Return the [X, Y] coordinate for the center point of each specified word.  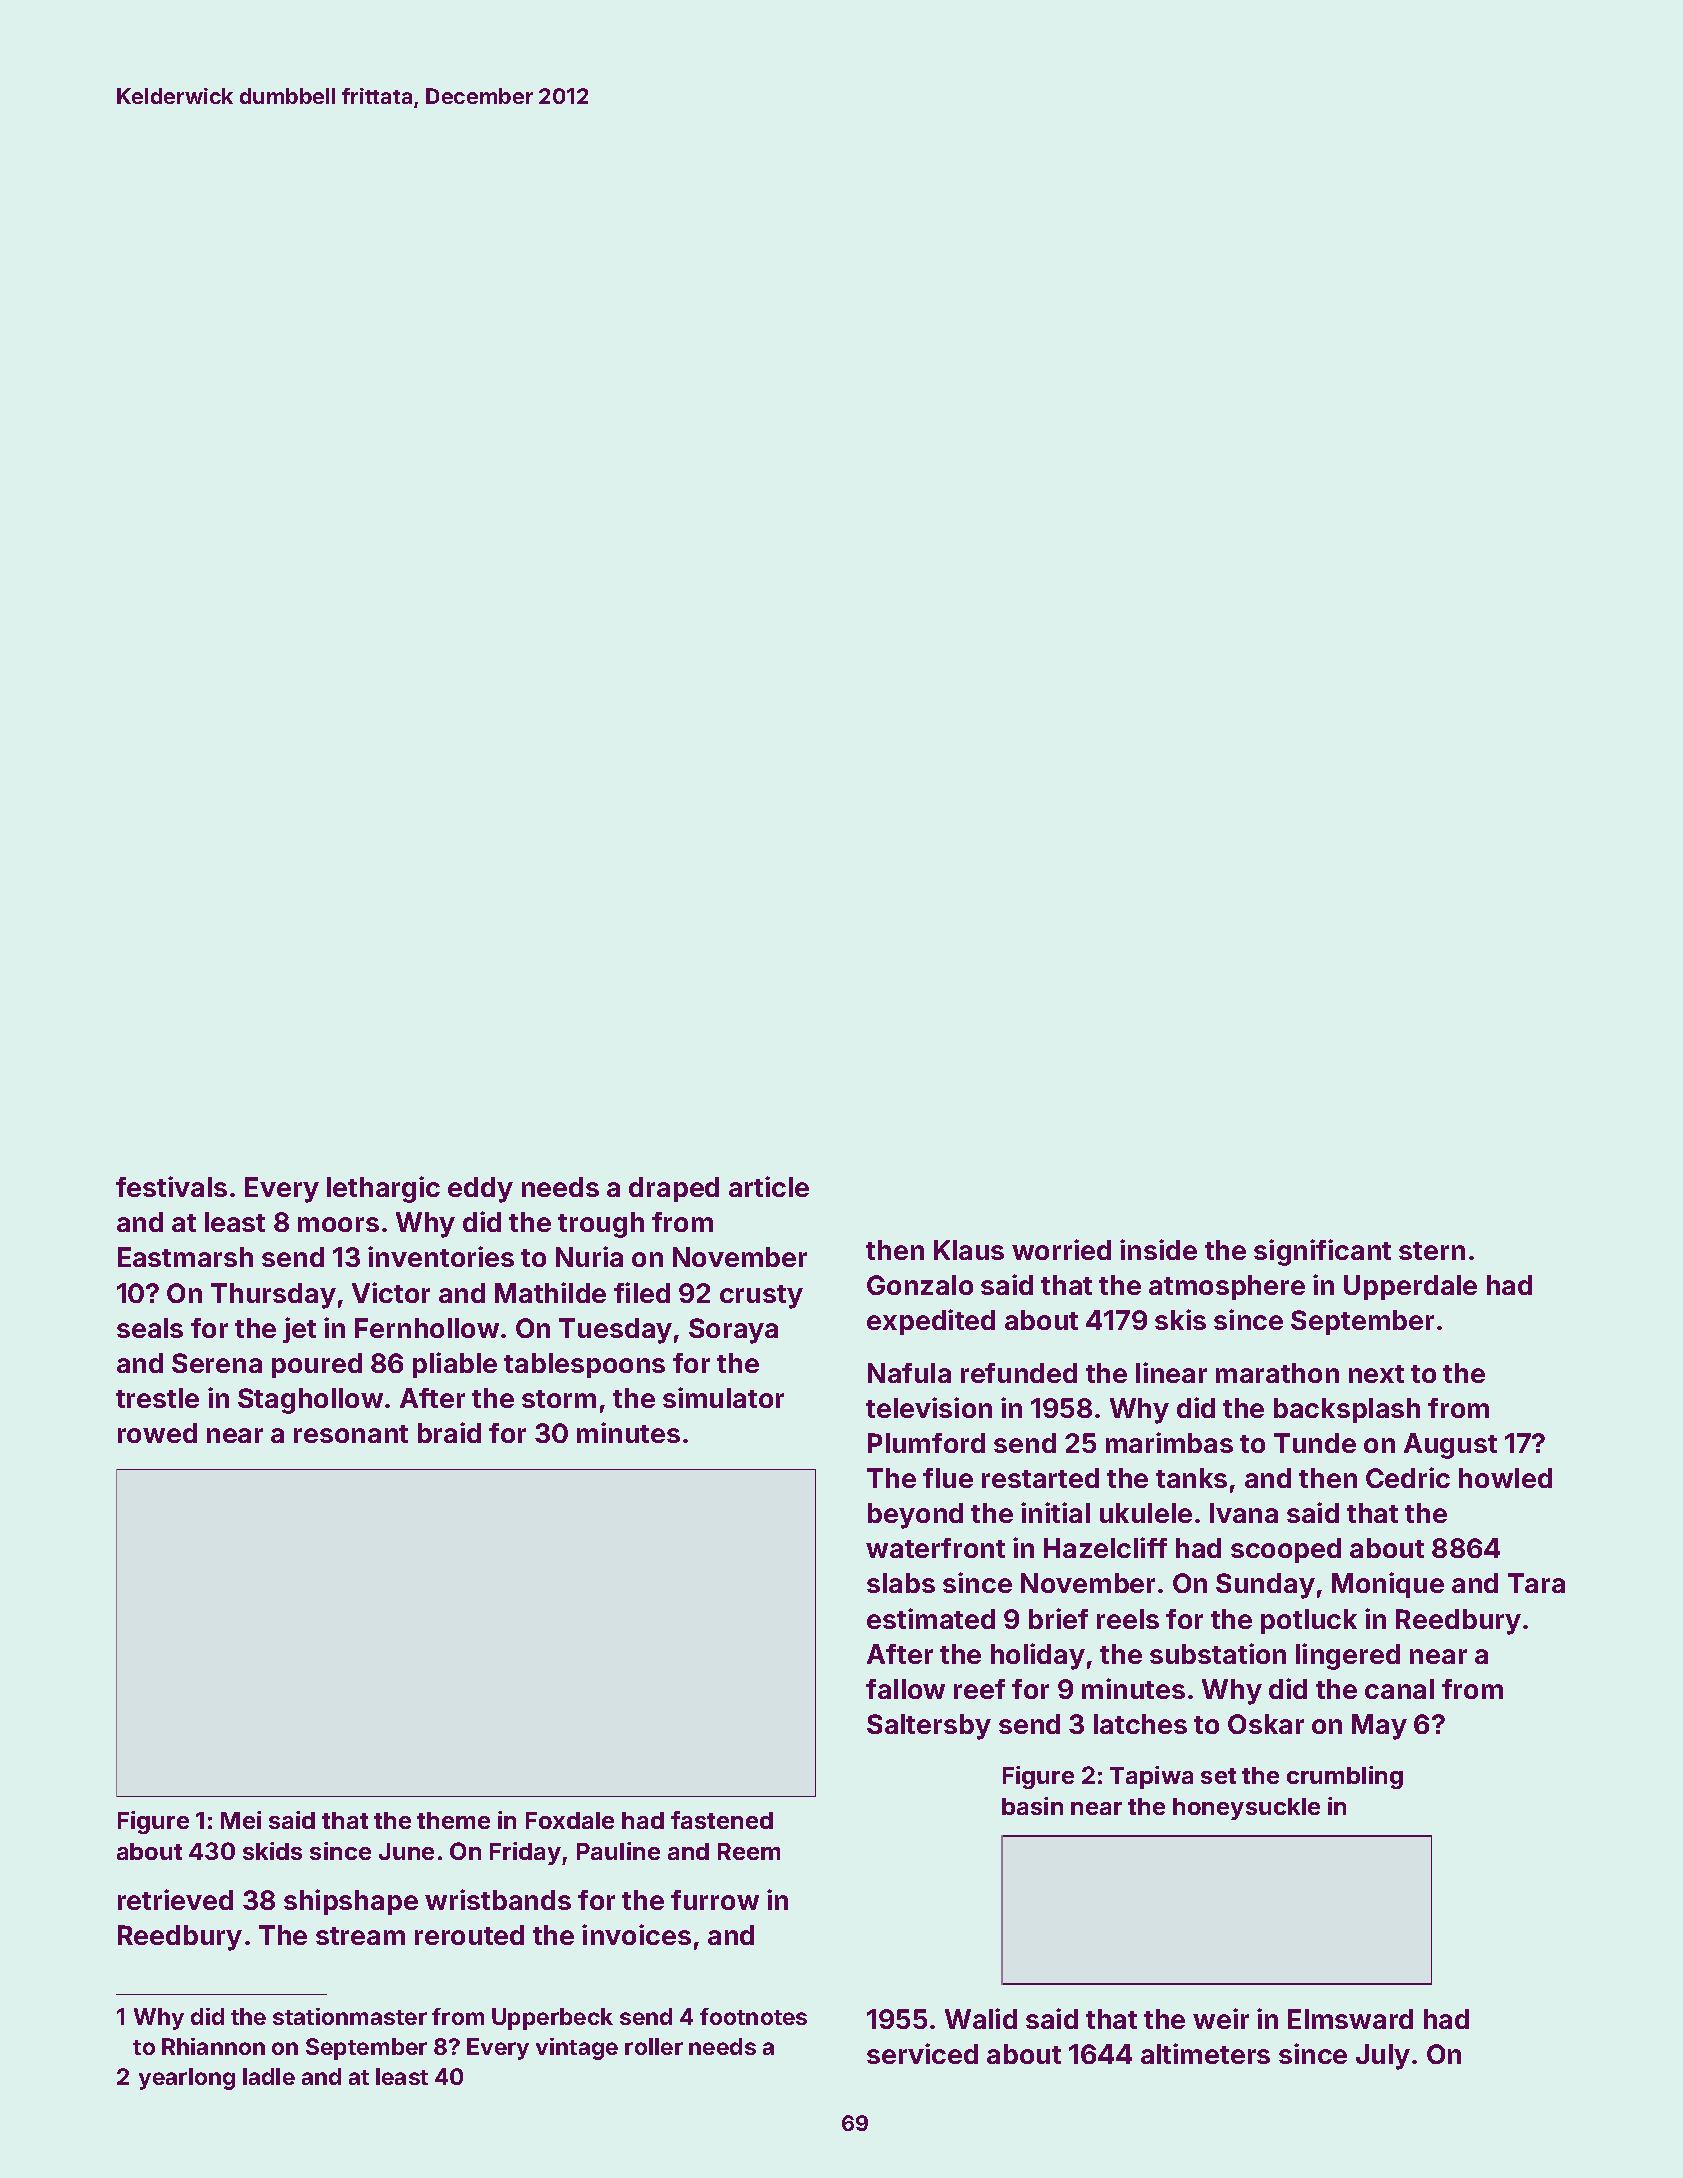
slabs [901, 1583]
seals [150, 1328]
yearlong [187, 2079]
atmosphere [1227, 1287]
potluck [1309, 1621]
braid [449, 1432]
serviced [922, 2053]
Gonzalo [920, 1285]
